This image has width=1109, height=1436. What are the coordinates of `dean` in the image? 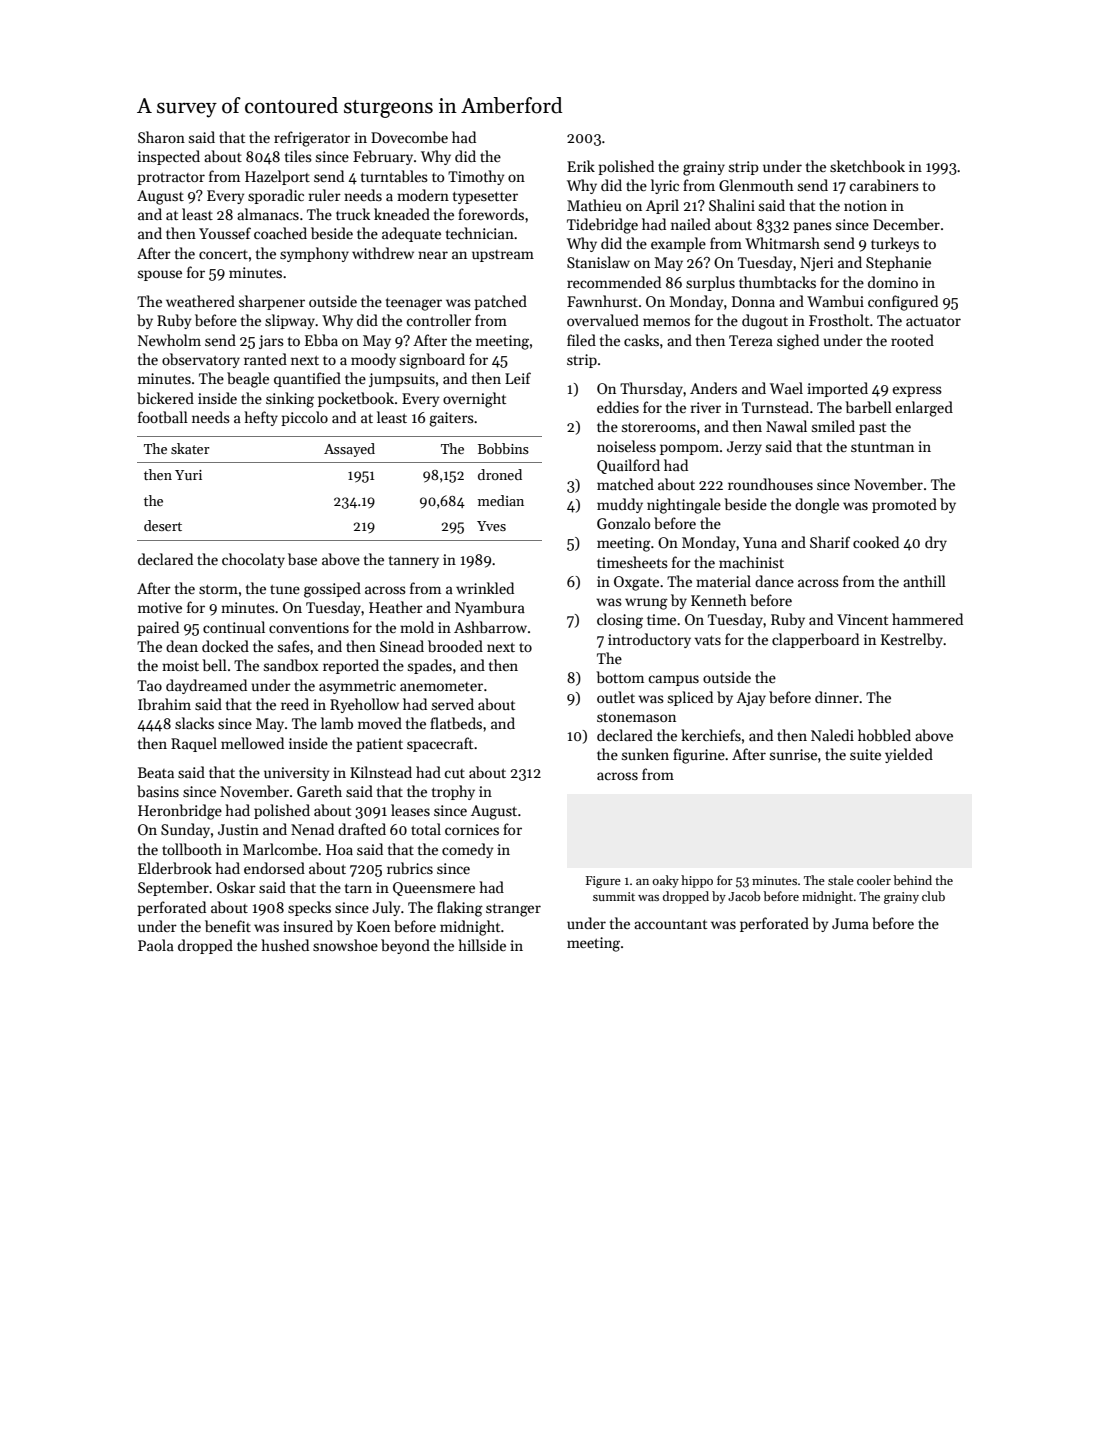 It's located at (182, 646).
